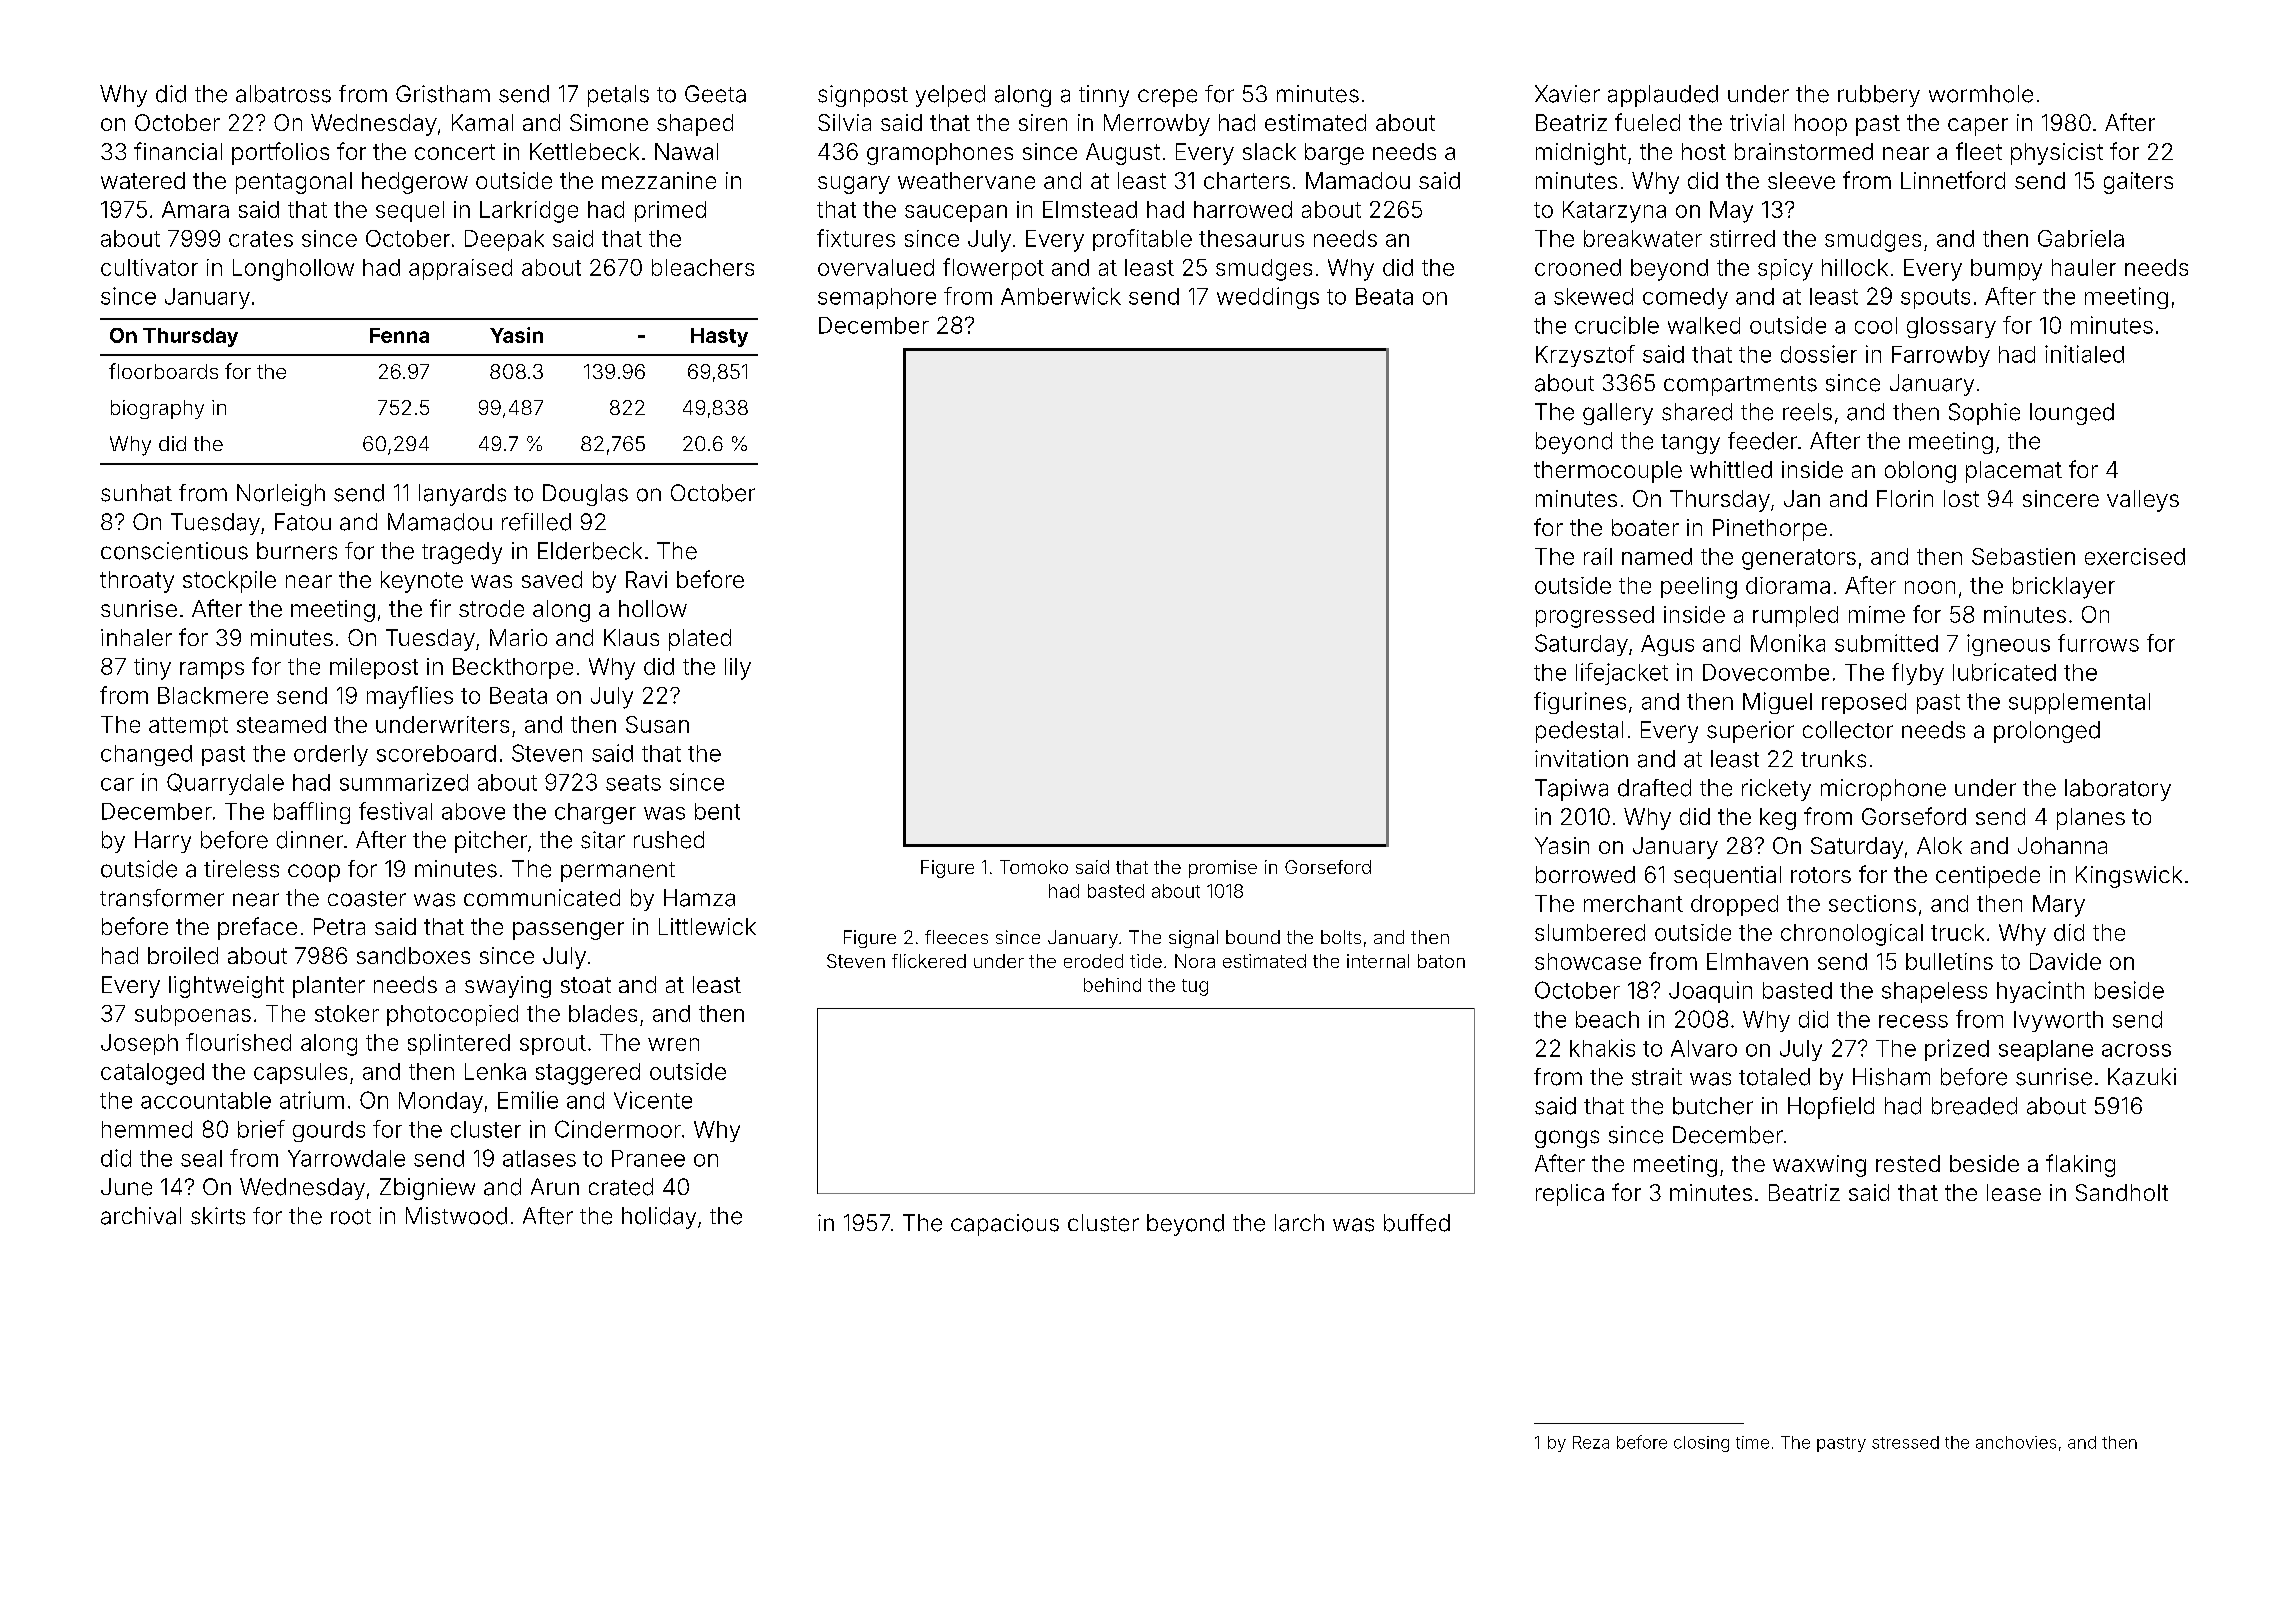 The width and height of the document is (2292, 1620). Describe the element at coordinates (1167, 98) in the document. I see `crepe` at that location.
